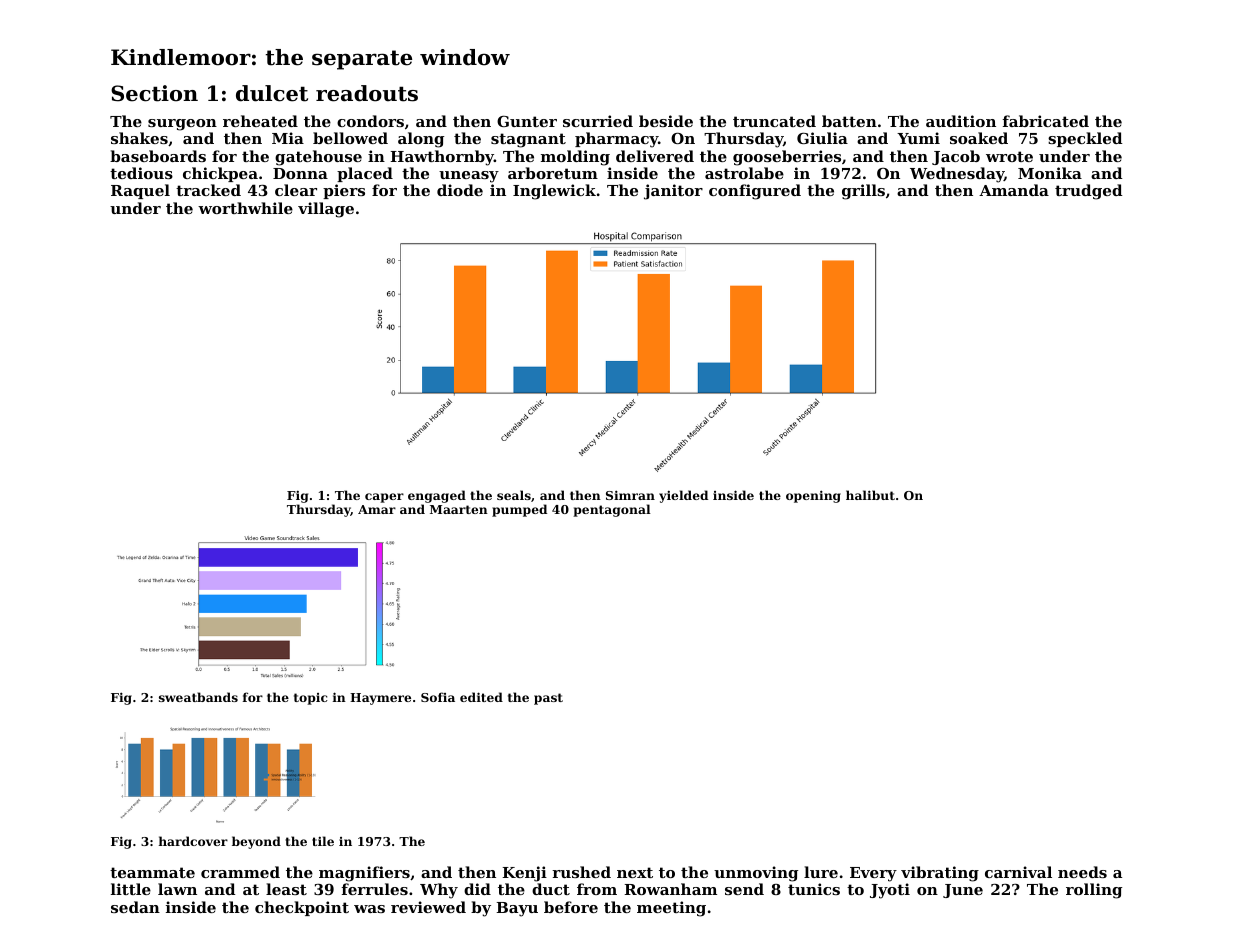 This document has width=1233, height=952. Describe the element at coordinates (272, 93) in the document. I see `dulcet` at that location.
